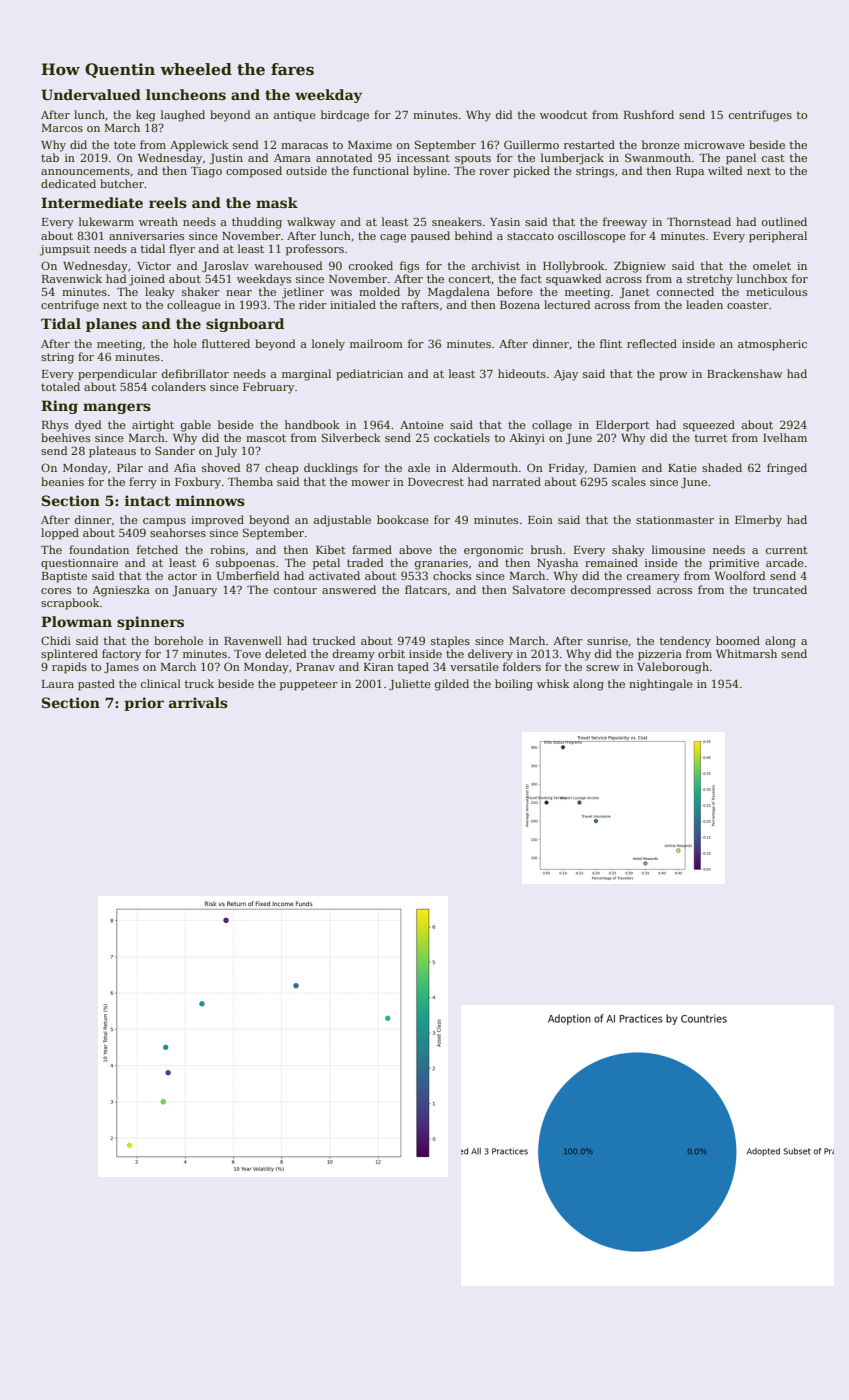  What do you see at coordinates (370, 483) in the screenshot?
I see `mower` at bounding box center [370, 483].
